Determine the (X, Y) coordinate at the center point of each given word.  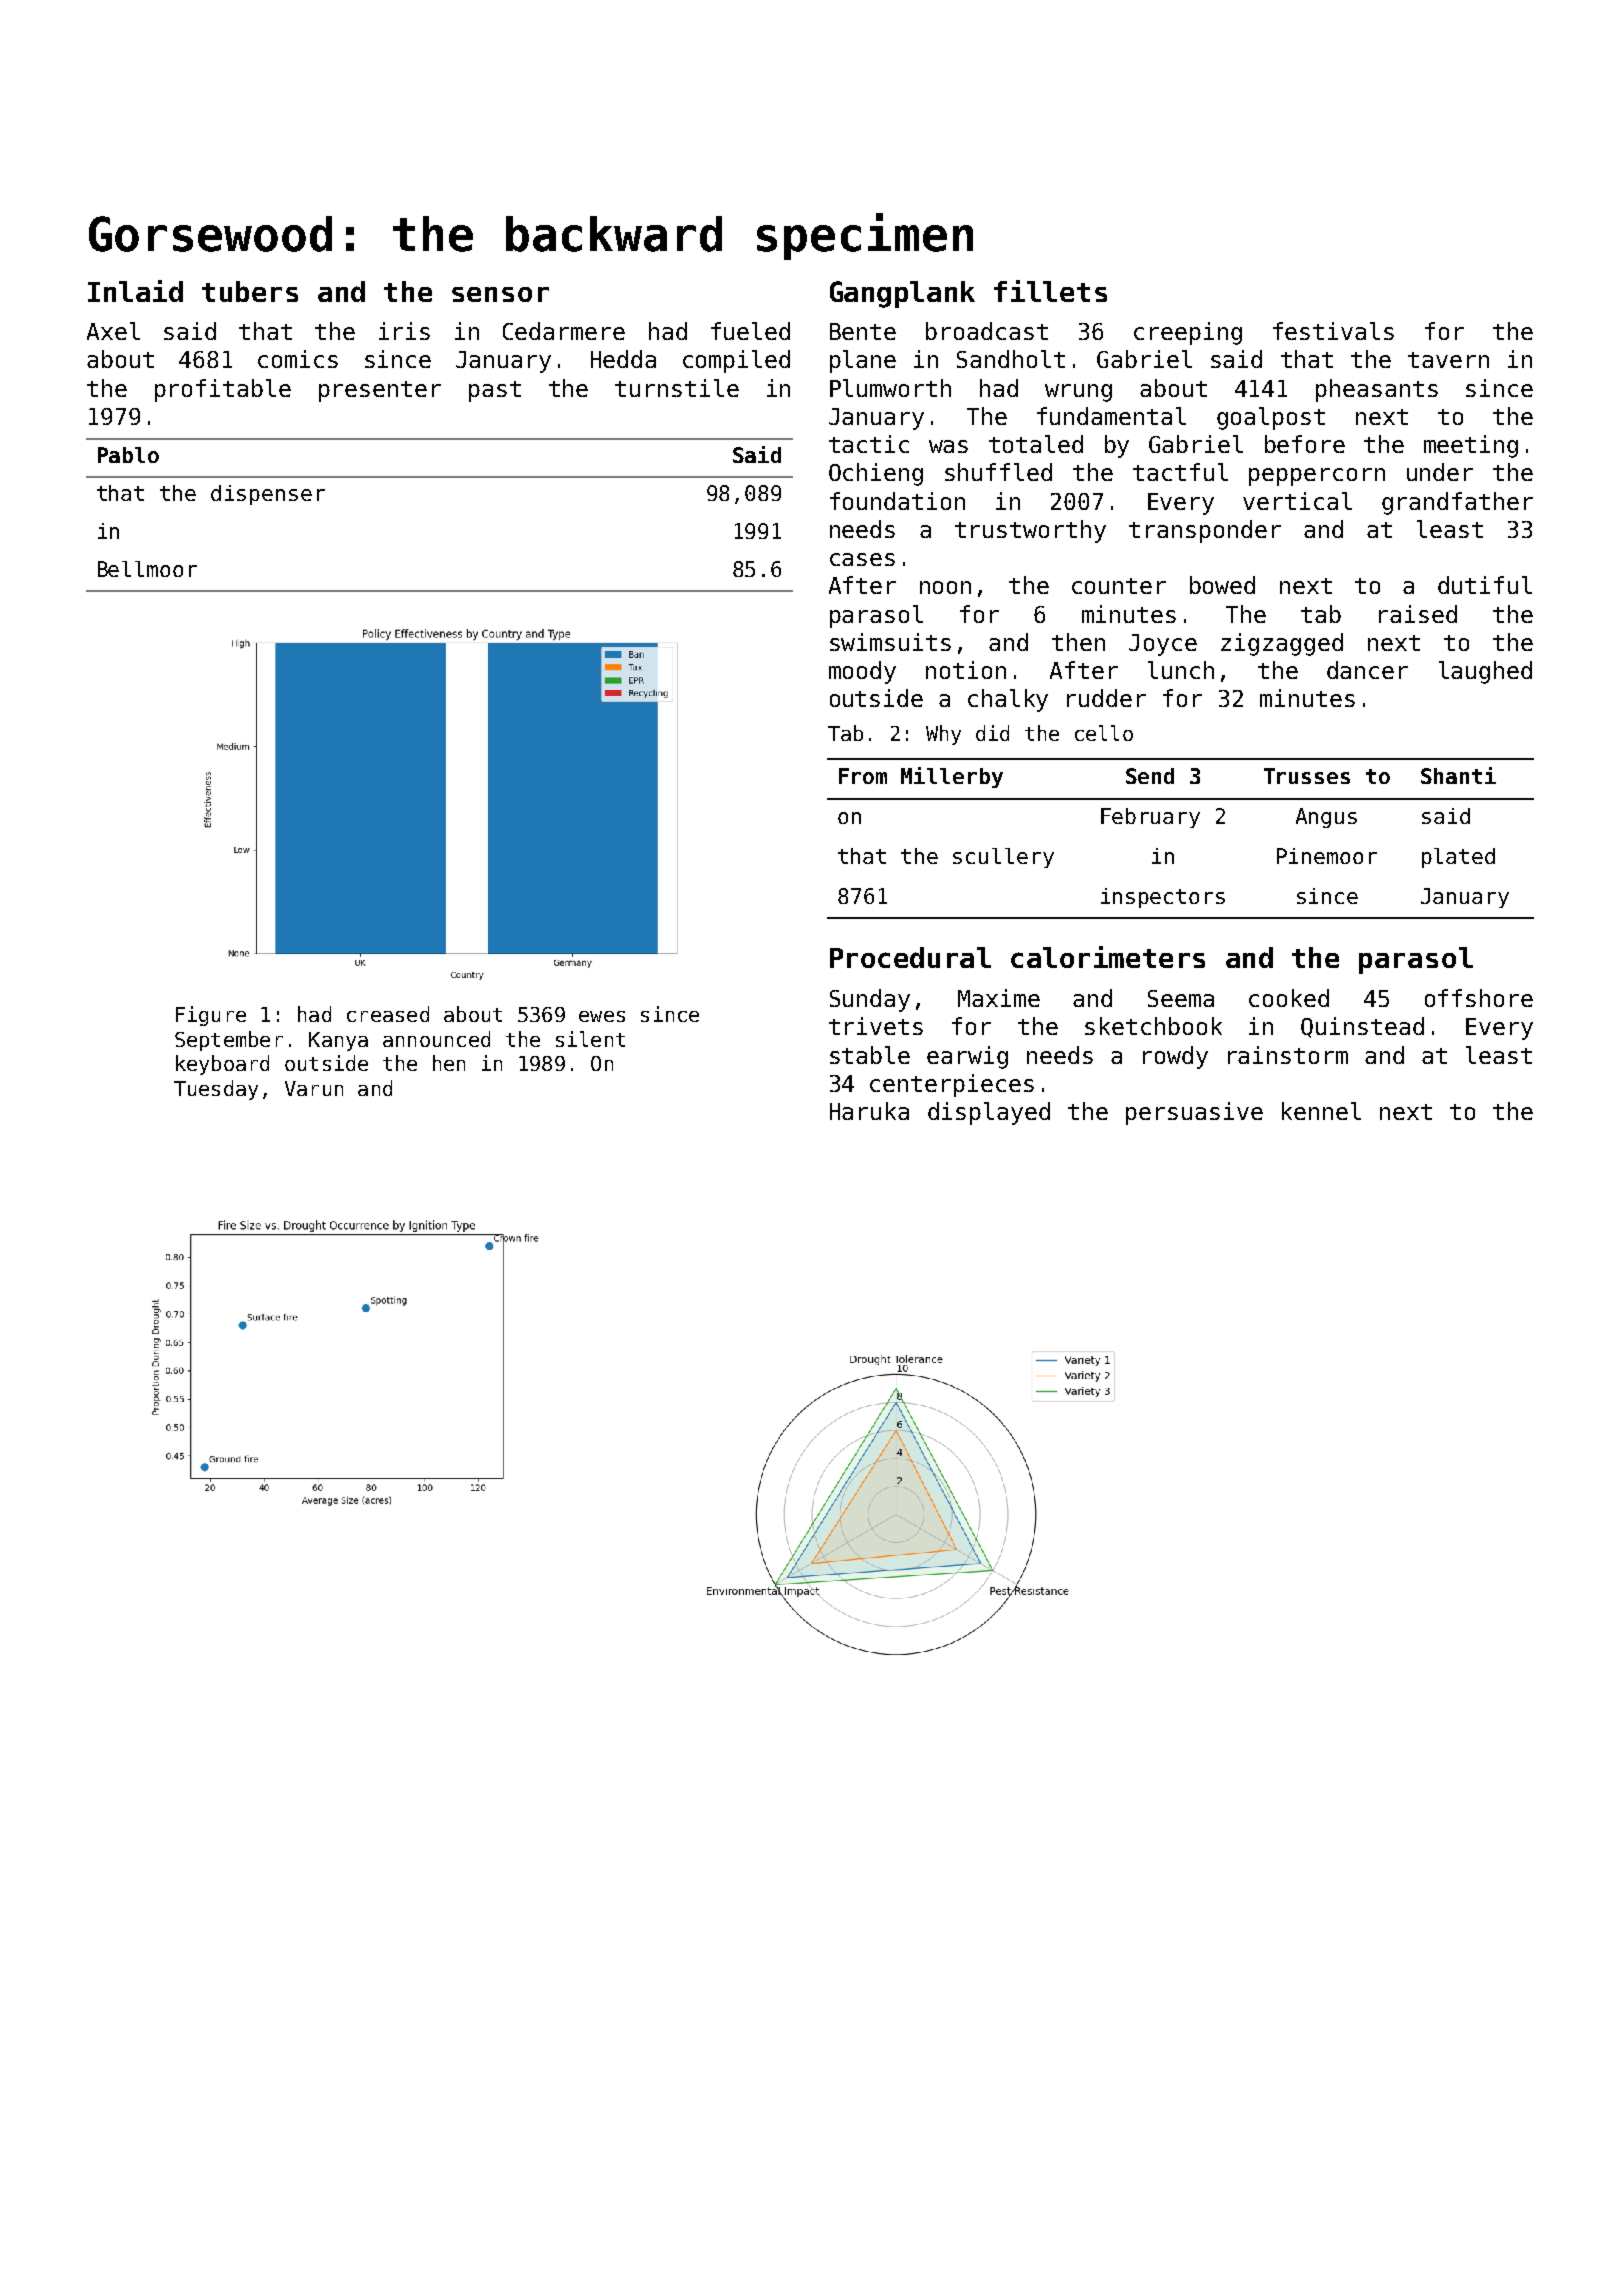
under (1440, 472)
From (863, 776)
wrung (1078, 393)
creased (388, 1014)
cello (1104, 733)
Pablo (128, 455)
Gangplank (902, 294)
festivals (1333, 331)
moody (862, 672)
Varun (314, 1088)
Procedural (910, 957)
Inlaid (135, 291)
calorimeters (1108, 957)
